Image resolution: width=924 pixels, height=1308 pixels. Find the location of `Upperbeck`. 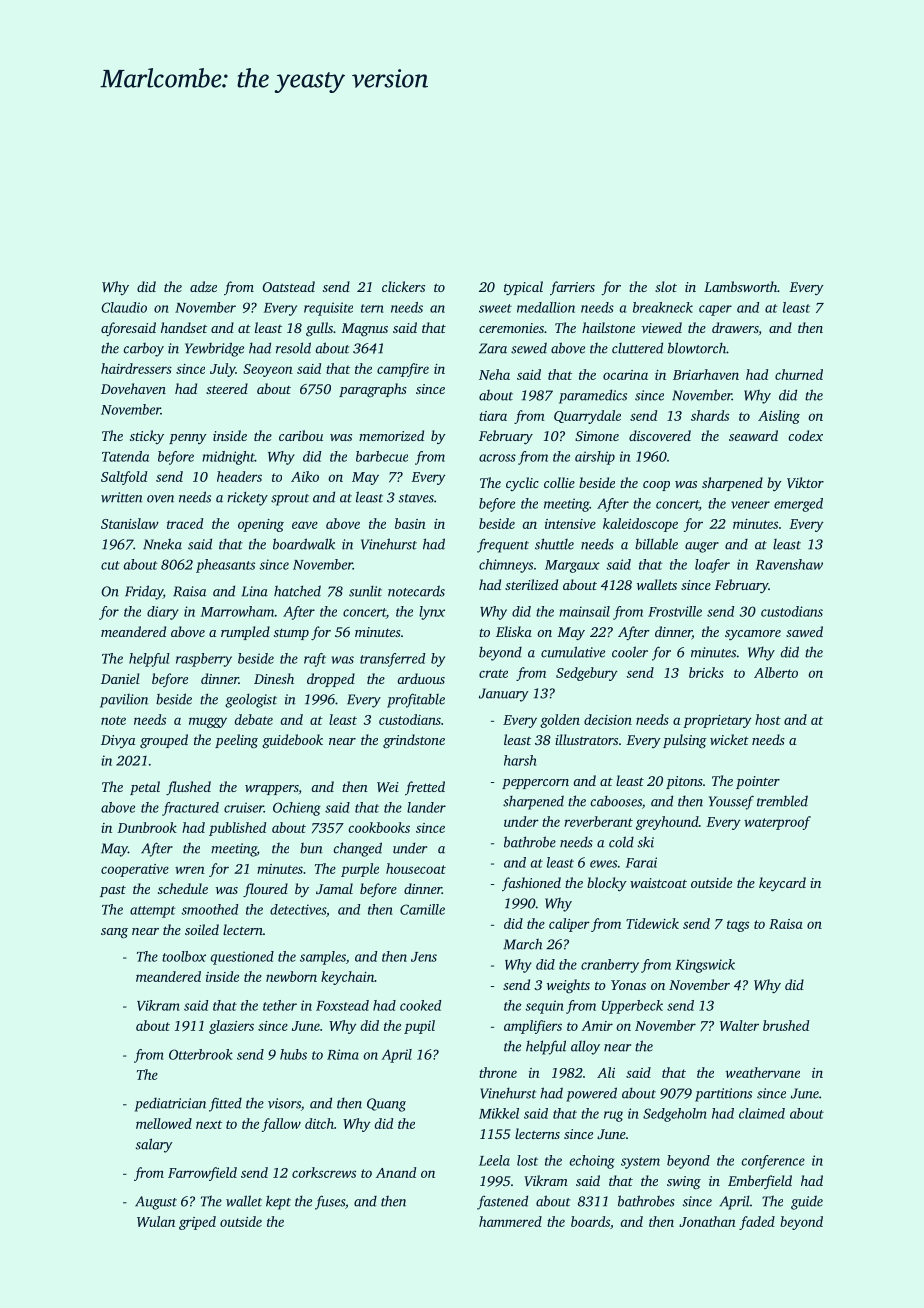

Upperbeck is located at coordinates (632, 1007).
